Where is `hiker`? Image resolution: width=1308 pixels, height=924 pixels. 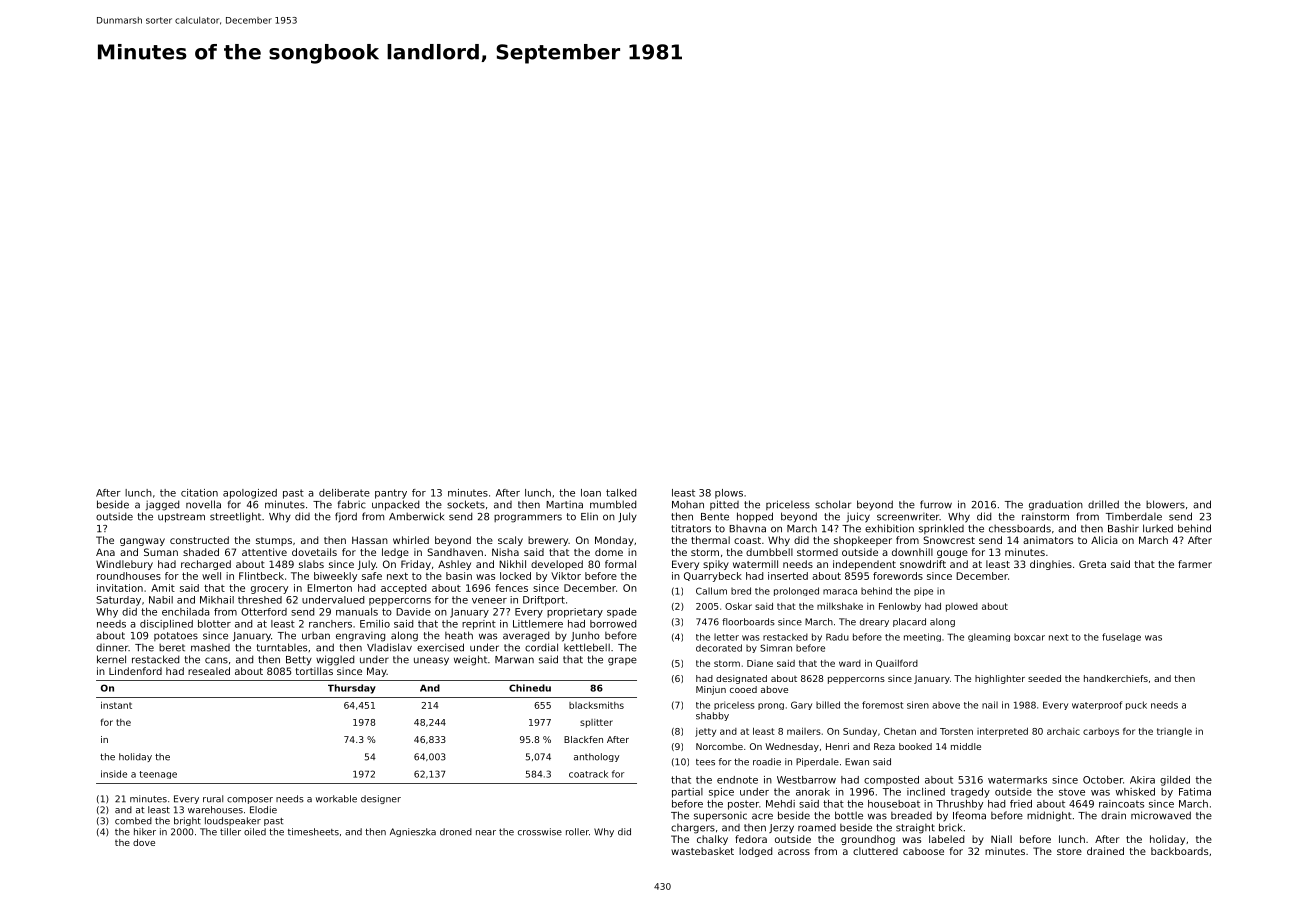 hiker is located at coordinates (145, 832).
